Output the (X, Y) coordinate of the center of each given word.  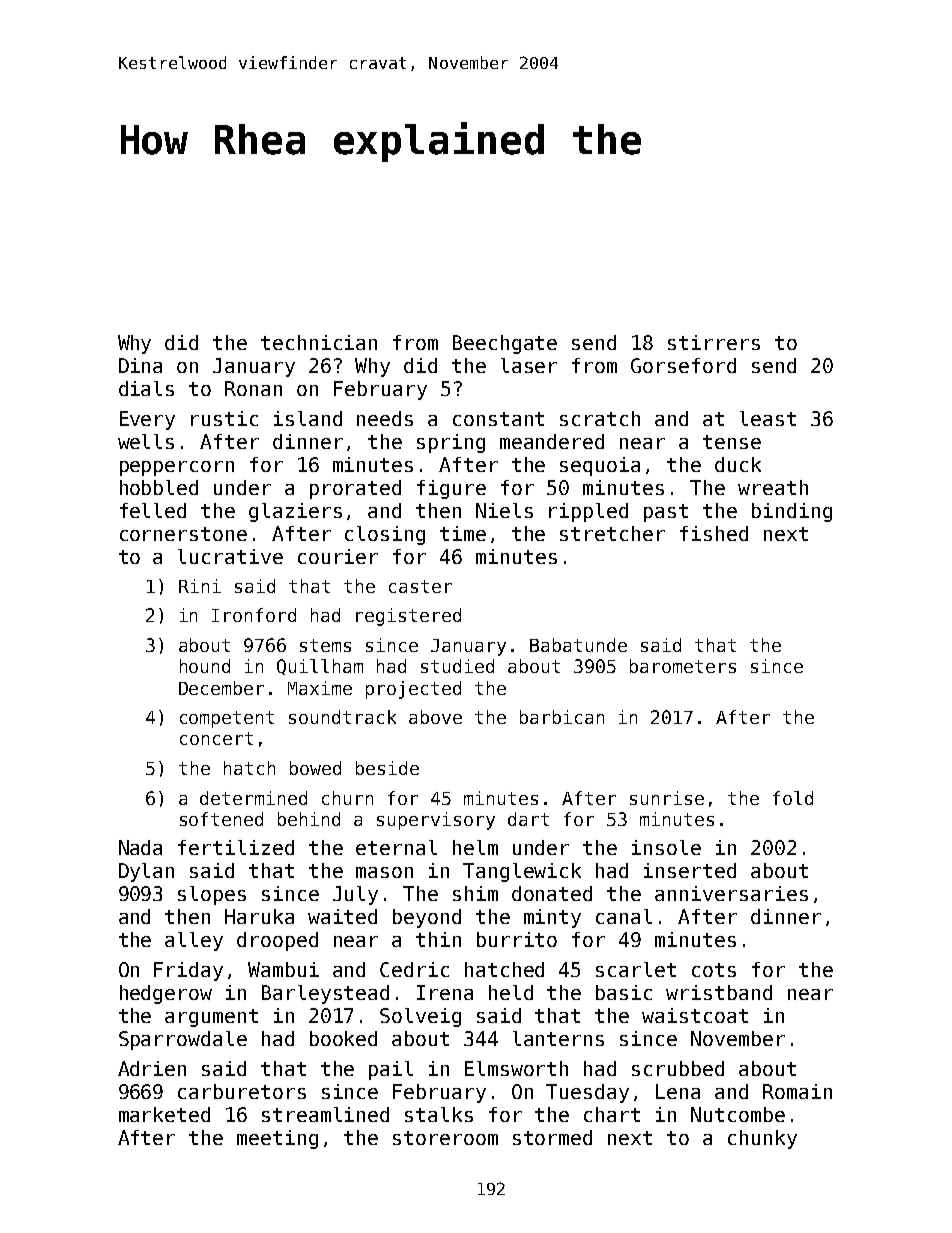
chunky (762, 1139)
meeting (277, 1139)
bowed (315, 768)
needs (385, 418)
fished (714, 533)
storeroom (445, 1138)
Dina (140, 365)
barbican (562, 717)
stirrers (714, 342)
